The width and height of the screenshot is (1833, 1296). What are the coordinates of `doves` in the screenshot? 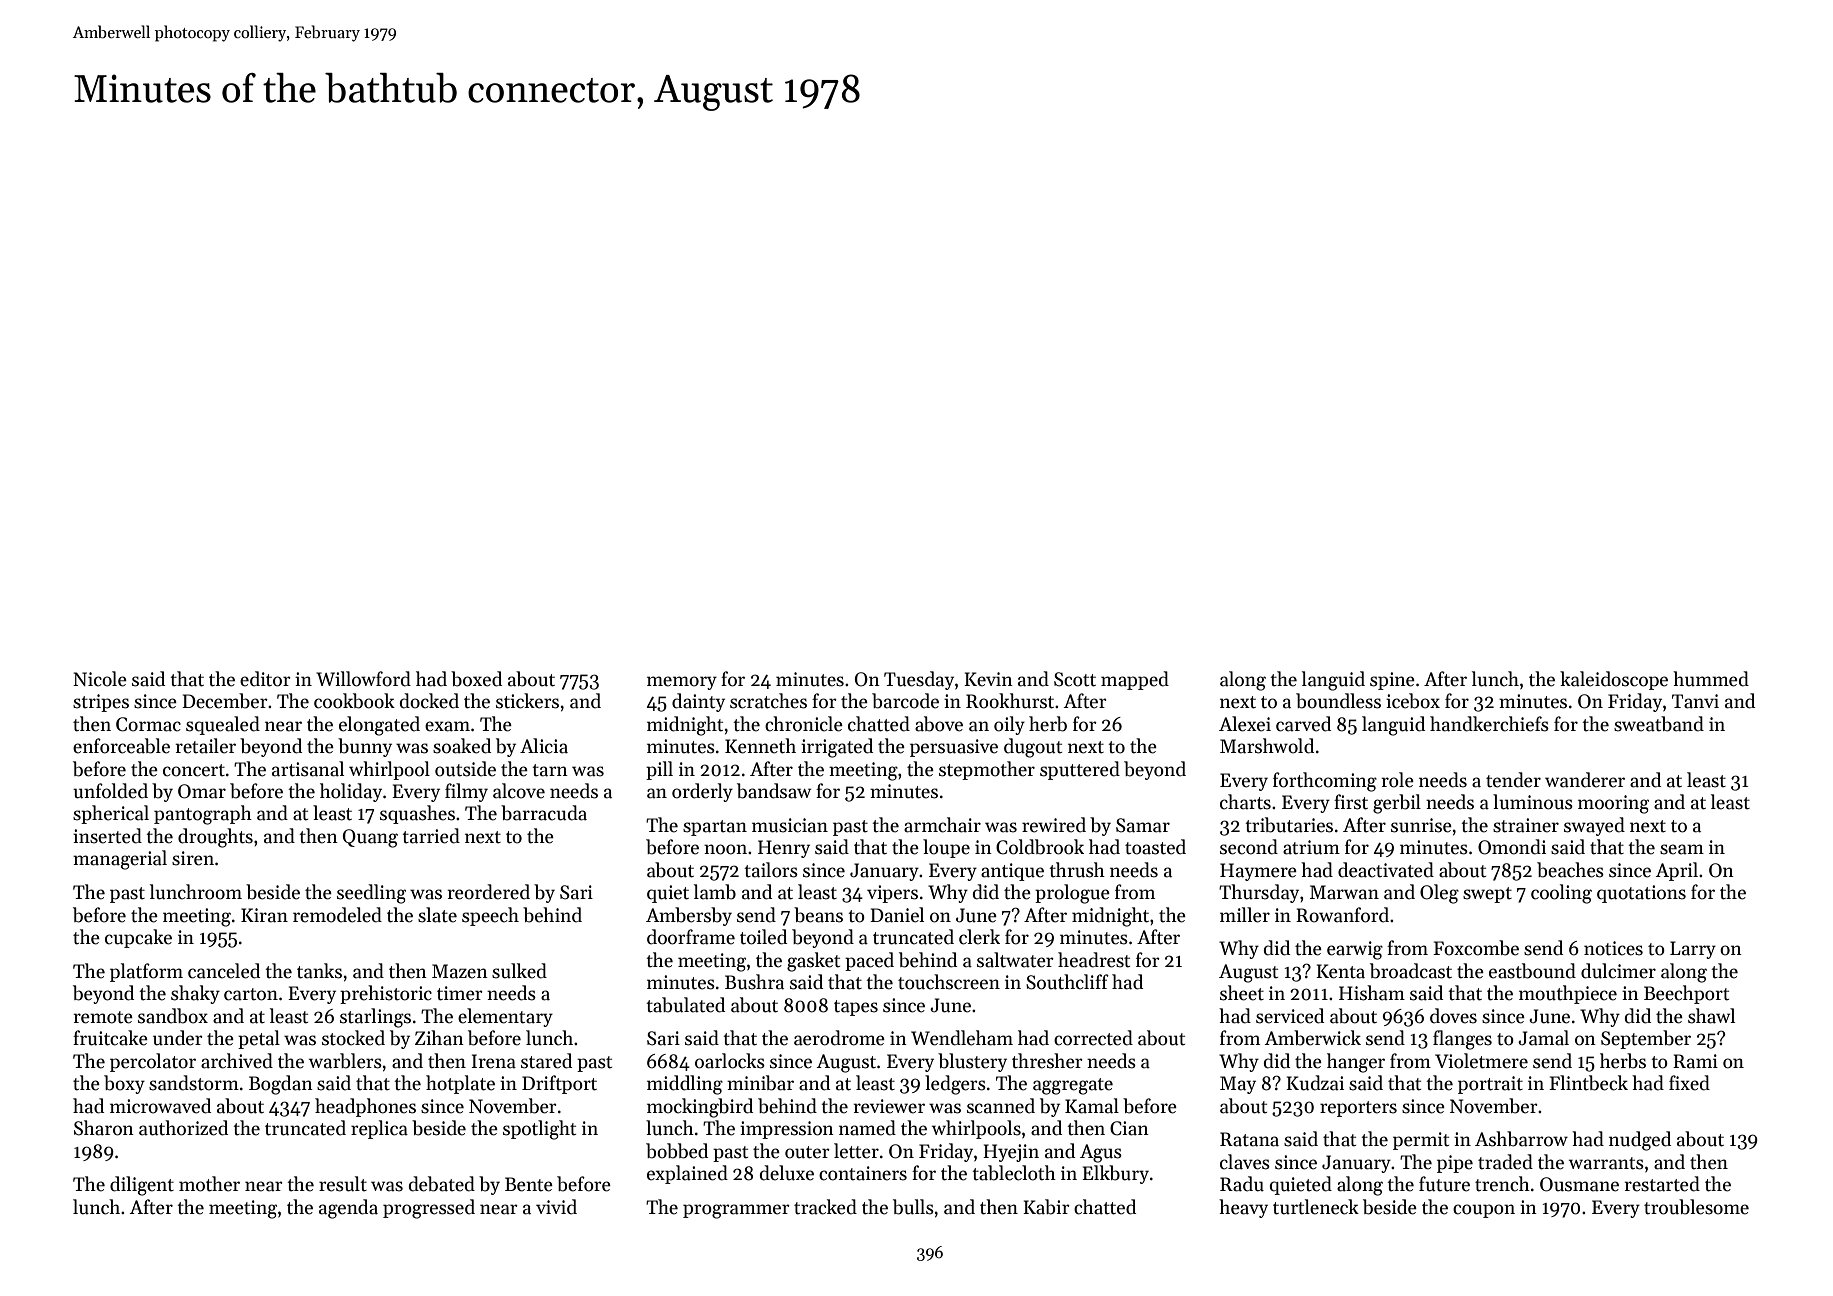 It's located at (1453, 1016).
